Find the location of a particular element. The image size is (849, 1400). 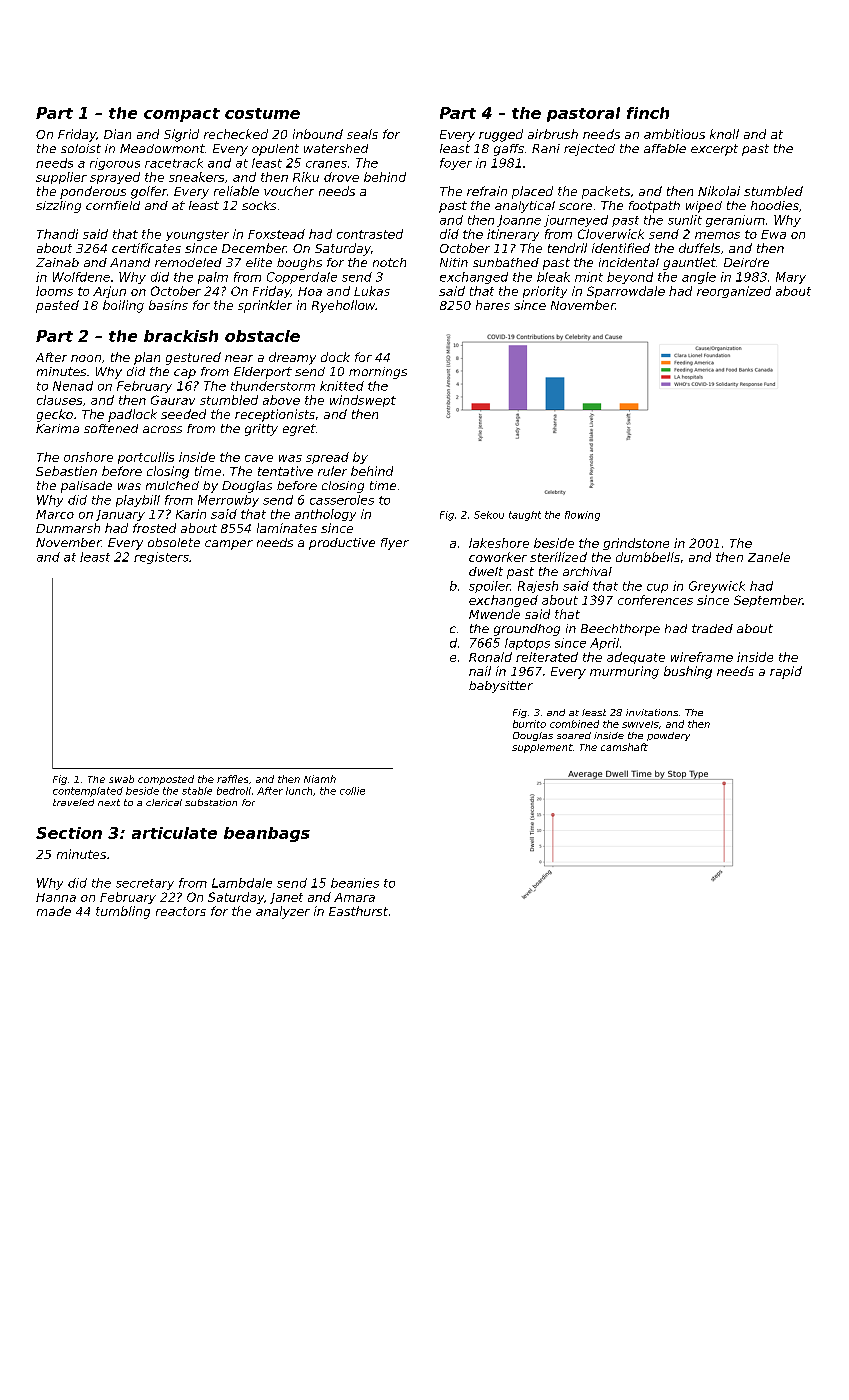

Merrowby is located at coordinates (228, 501).
